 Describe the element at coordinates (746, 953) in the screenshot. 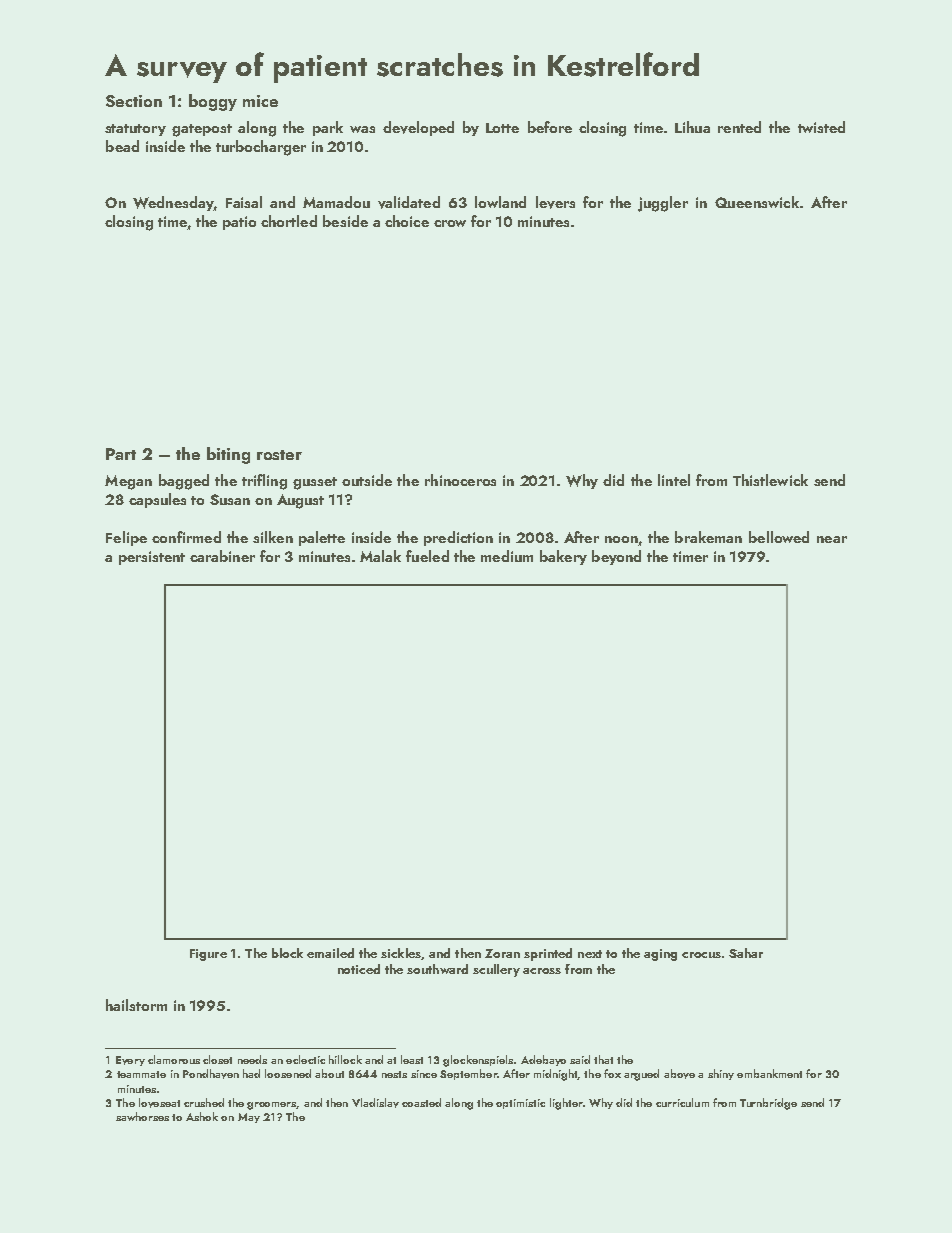

I see `Sahar` at that location.
